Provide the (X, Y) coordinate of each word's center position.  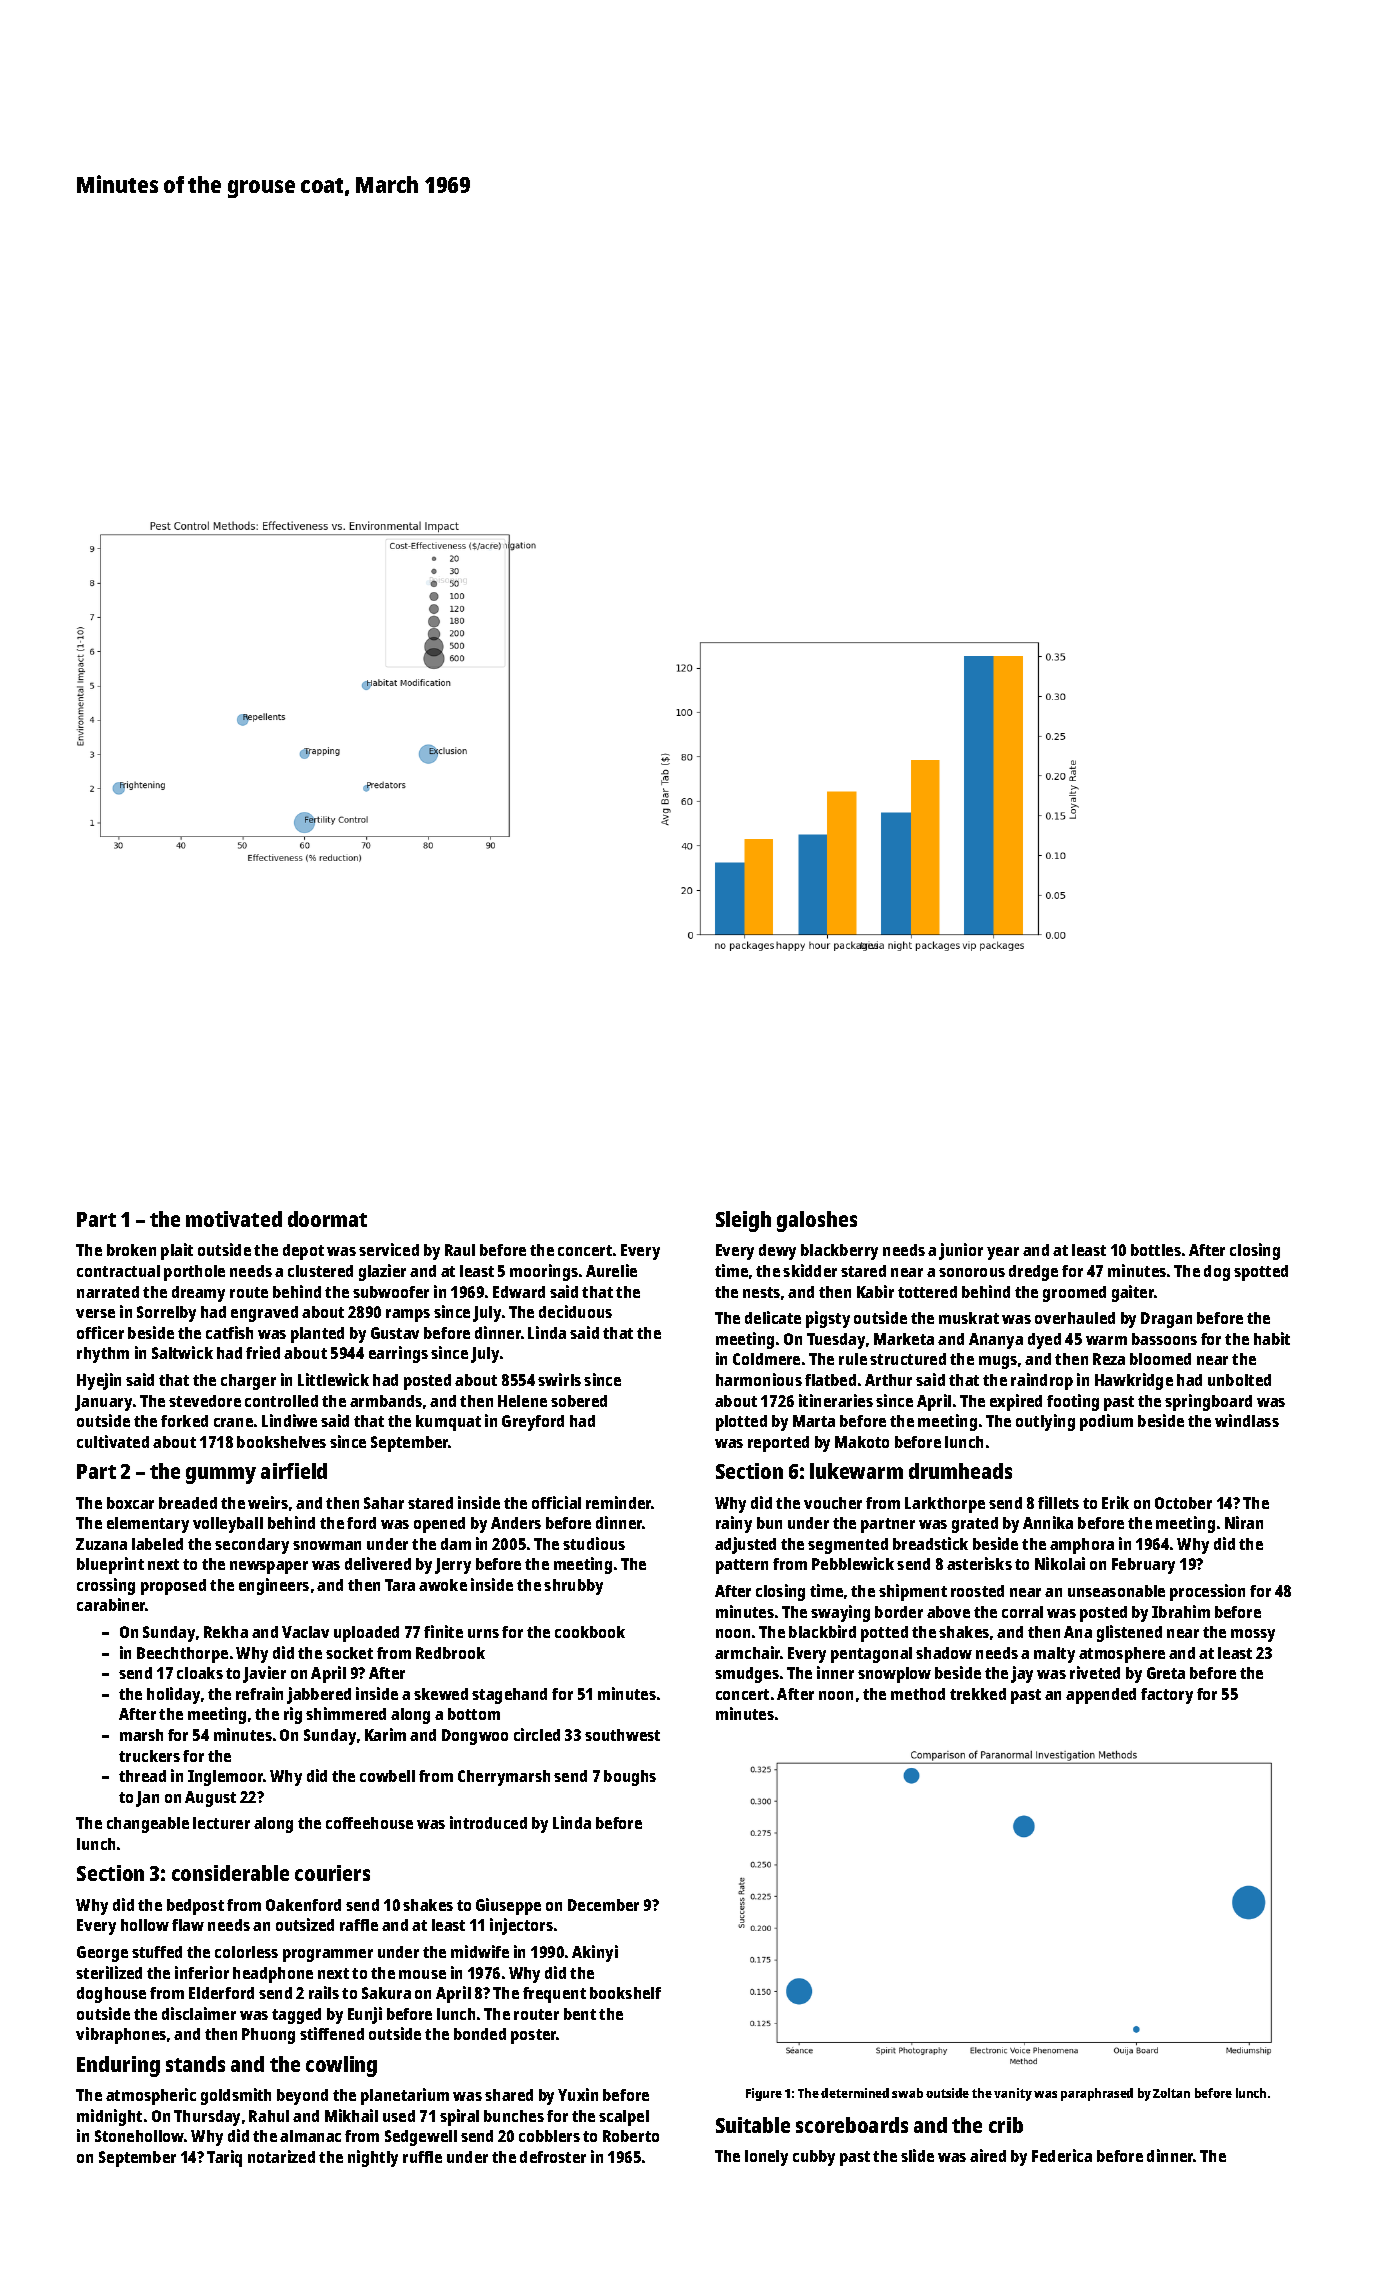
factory (1167, 1696)
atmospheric (151, 2096)
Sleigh (743, 1221)
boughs (630, 1778)
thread (142, 1776)
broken (131, 1250)
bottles (1156, 1250)
